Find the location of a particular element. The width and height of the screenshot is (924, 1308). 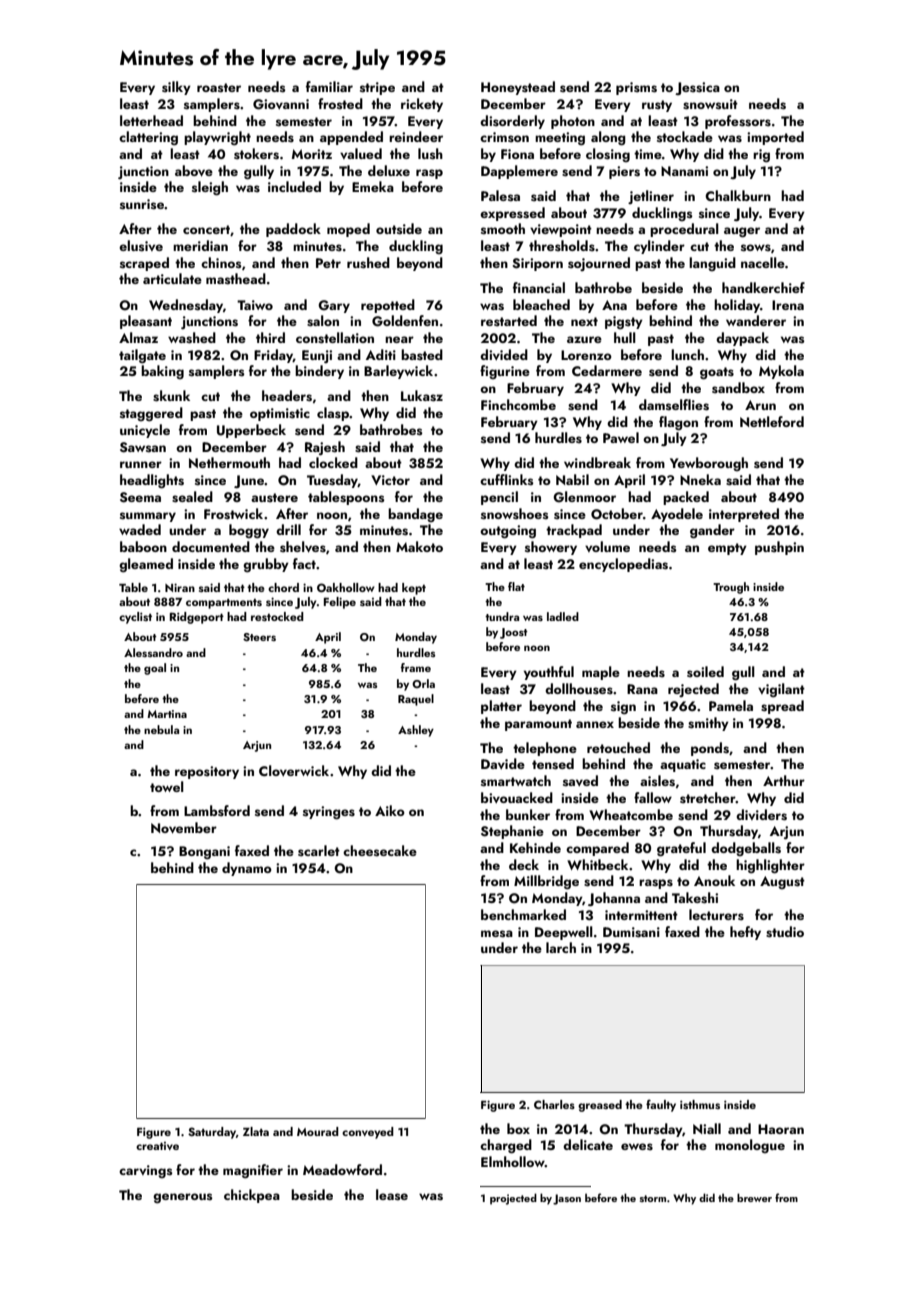

projected is located at coordinates (513, 1199).
